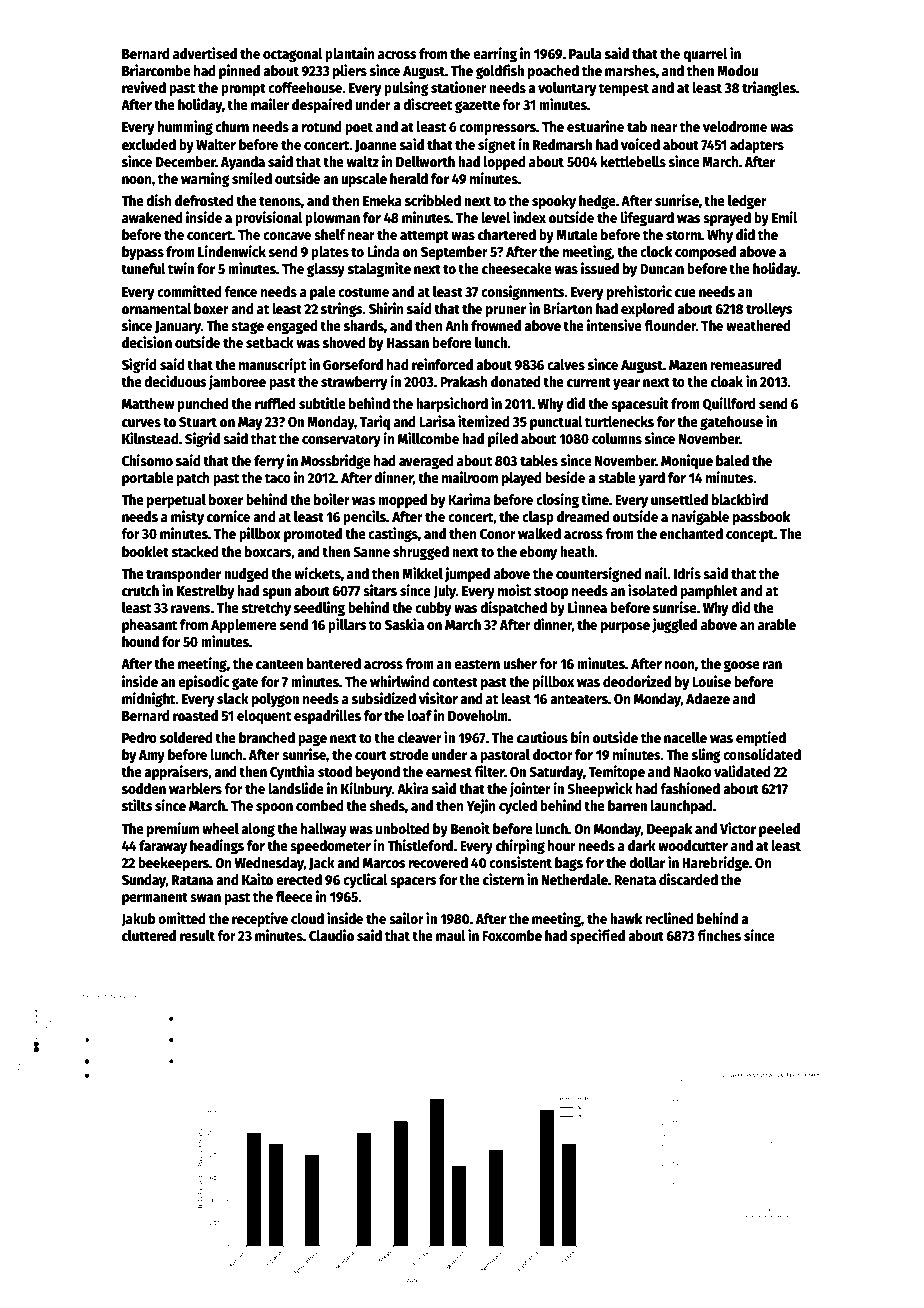 This screenshot has height=1308, width=924. I want to click on jointer, so click(530, 789).
